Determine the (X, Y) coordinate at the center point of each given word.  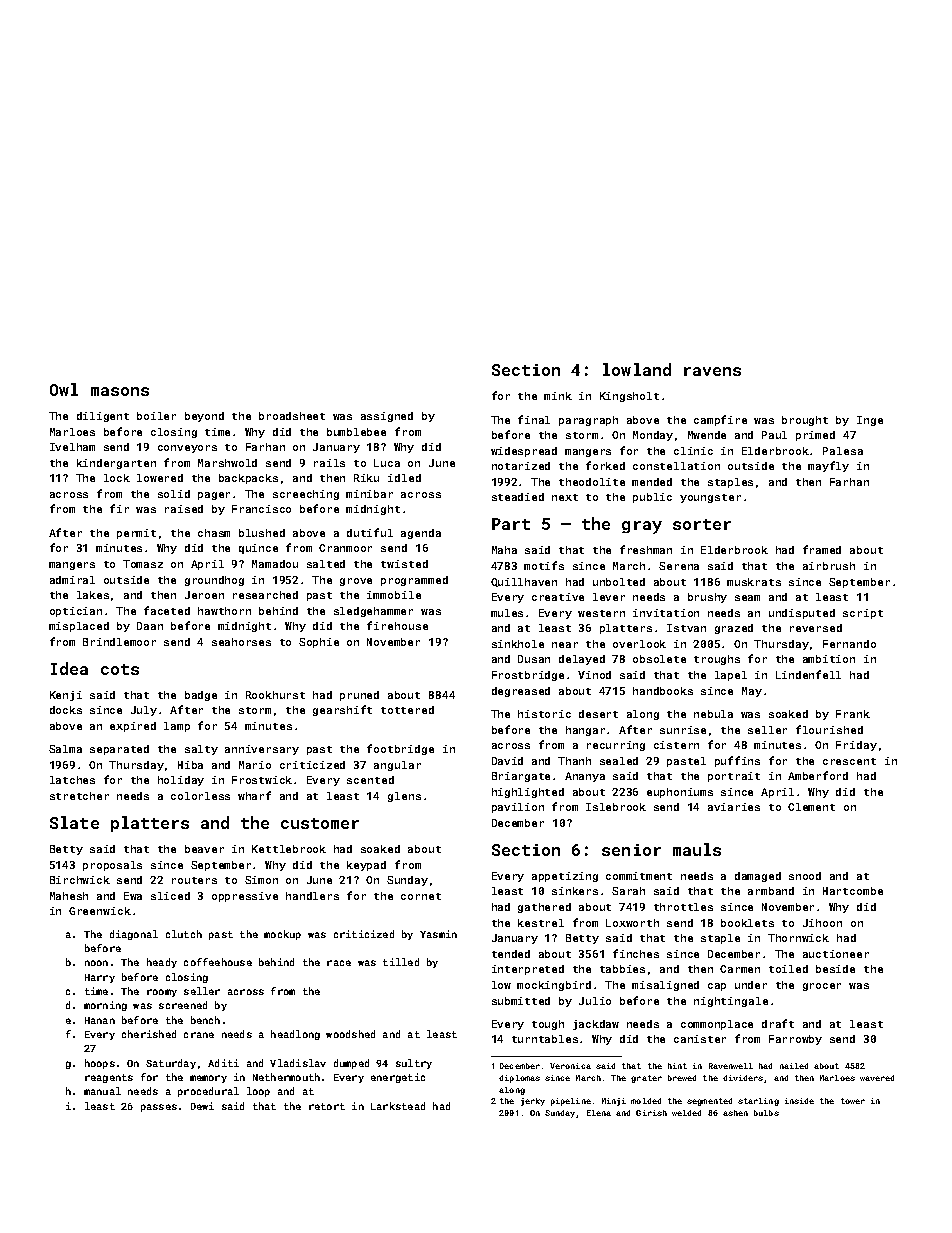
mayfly (828, 466)
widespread (524, 452)
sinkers (575, 891)
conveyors (187, 449)
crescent (849, 761)
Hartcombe (853, 891)
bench (205, 1020)
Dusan (534, 659)
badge (201, 696)
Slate (74, 822)
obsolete (659, 659)
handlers (312, 896)
